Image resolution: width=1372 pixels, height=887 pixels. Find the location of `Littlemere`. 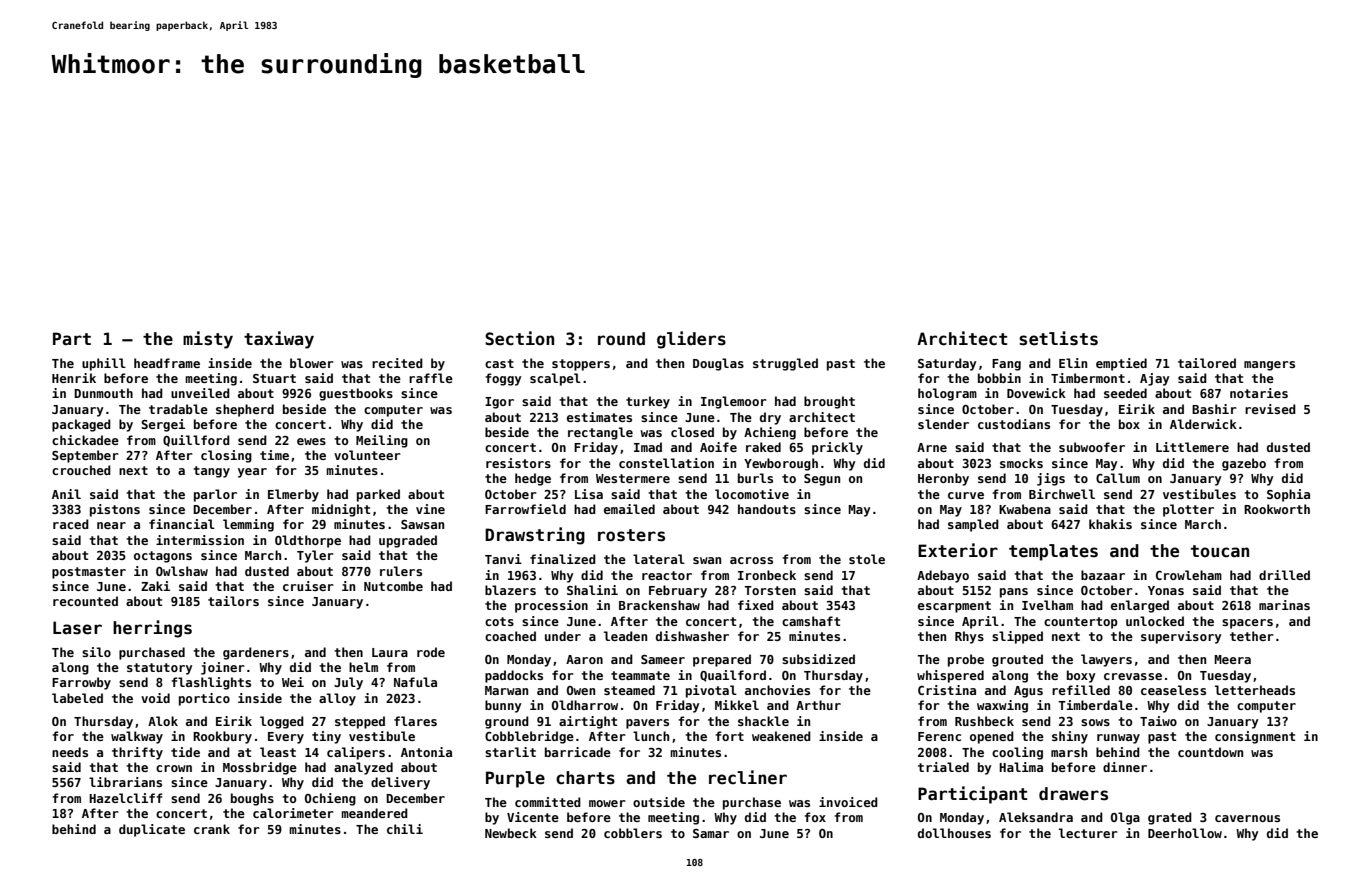

Littlemere is located at coordinates (1192, 447).
